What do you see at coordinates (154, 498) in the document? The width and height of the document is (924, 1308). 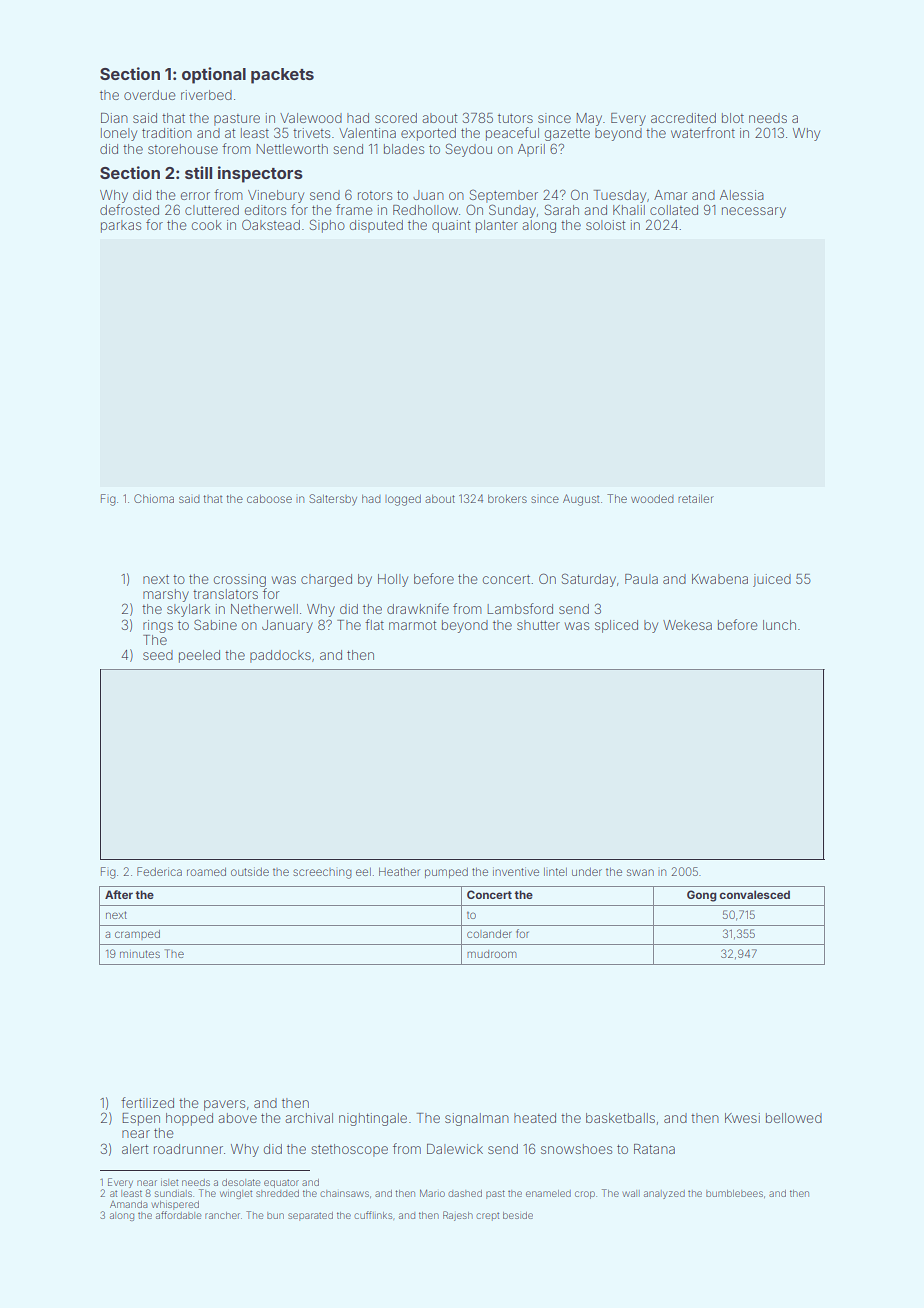 I see `Chioma` at bounding box center [154, 498].
